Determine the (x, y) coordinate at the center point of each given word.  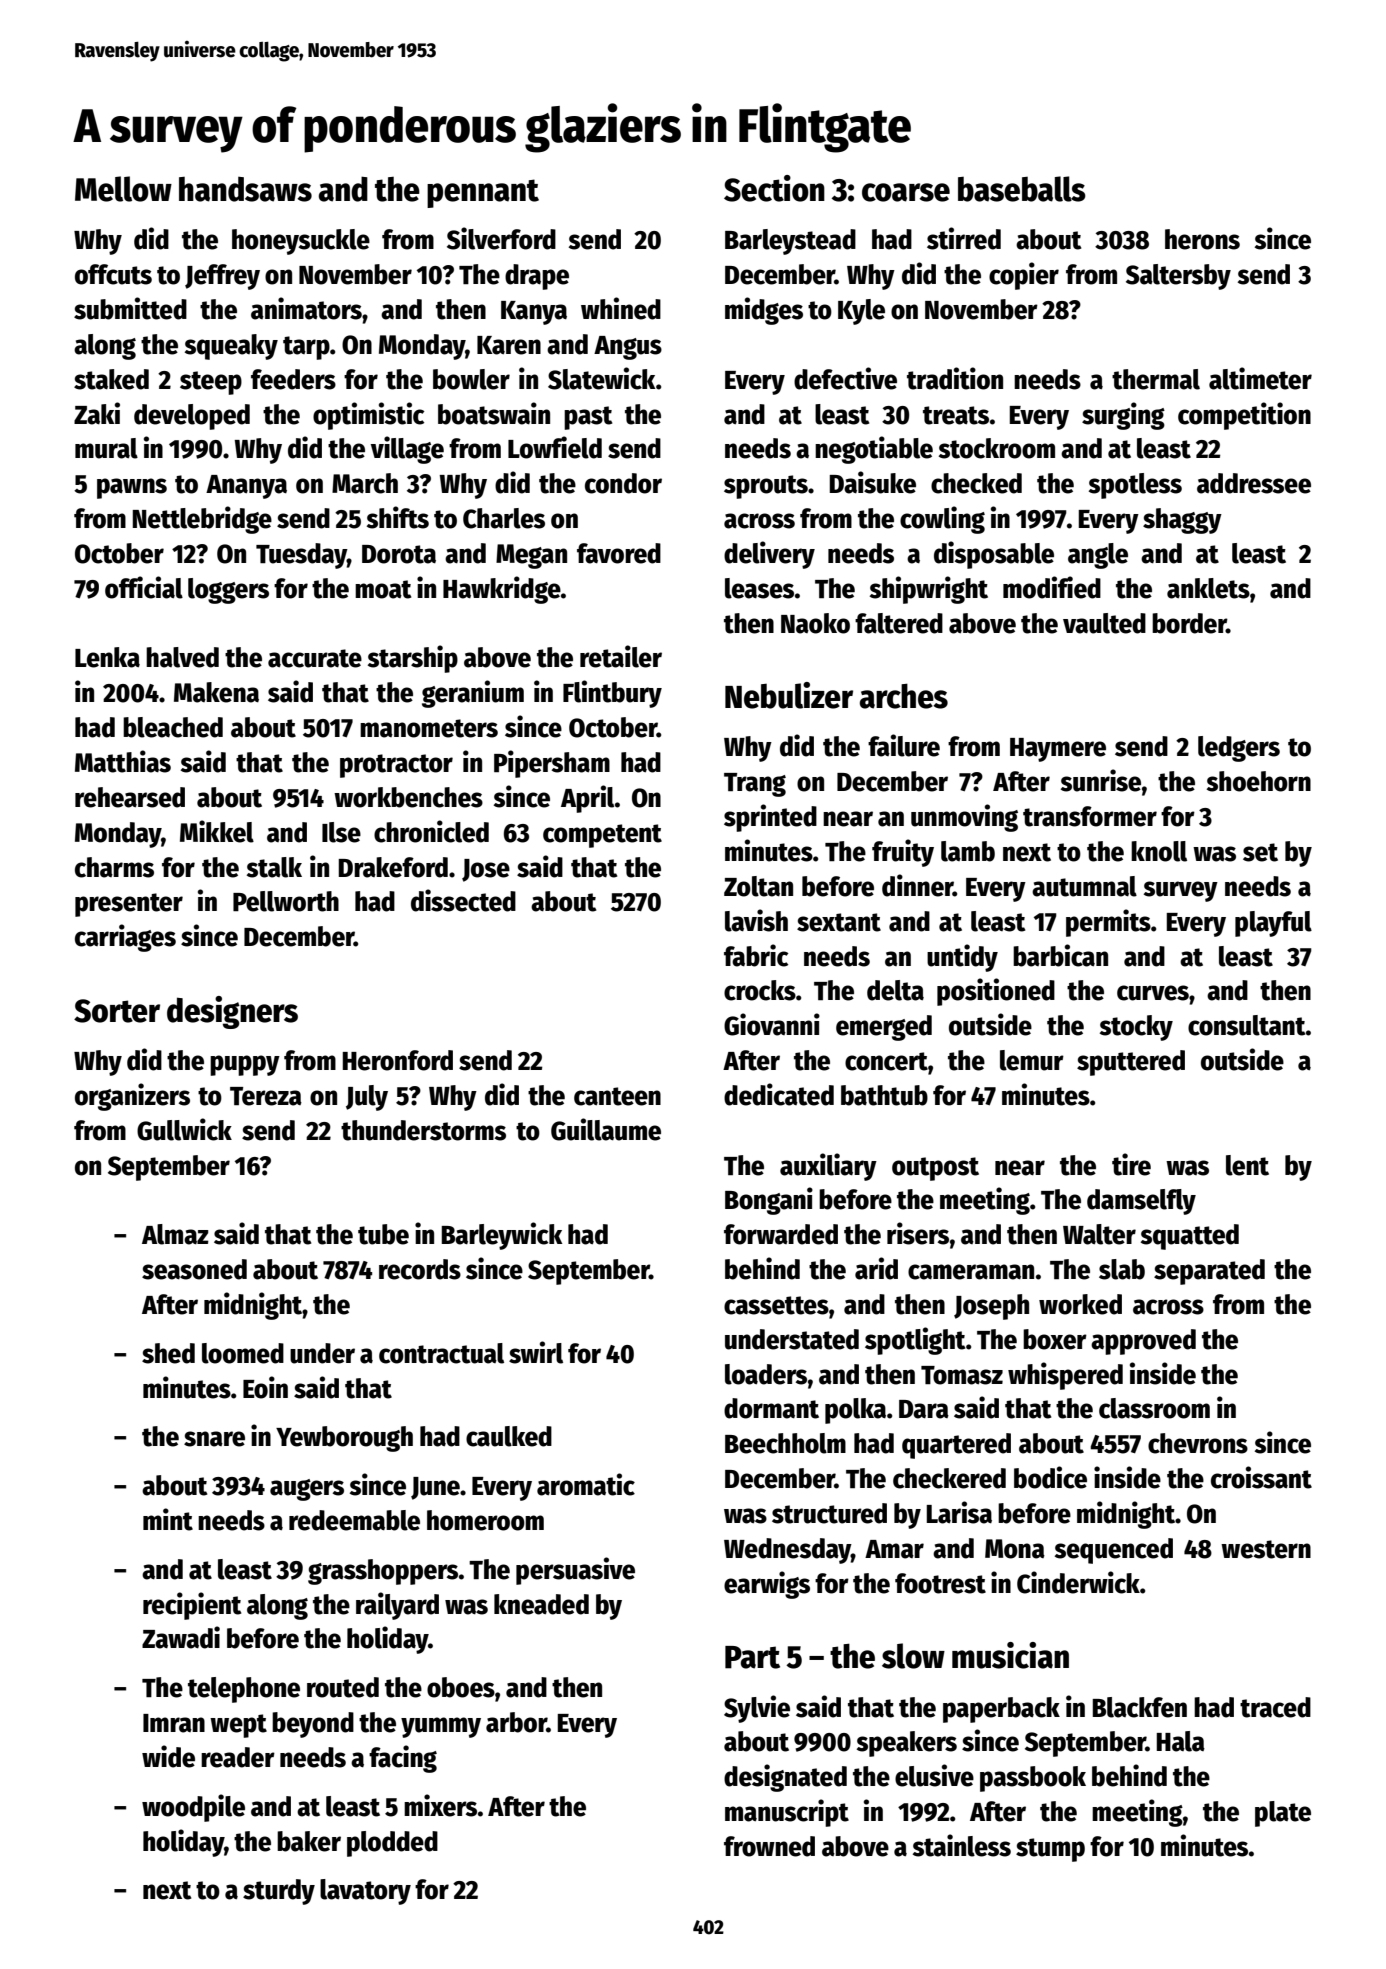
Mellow (123, 189)
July (367, 1098)
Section (774, 188)
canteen (617, 1096)
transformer (1090, 816)
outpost (935, 1169)
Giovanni (772, 1024)
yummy (441, 1727)
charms (114, 867)
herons (1202, 239)
